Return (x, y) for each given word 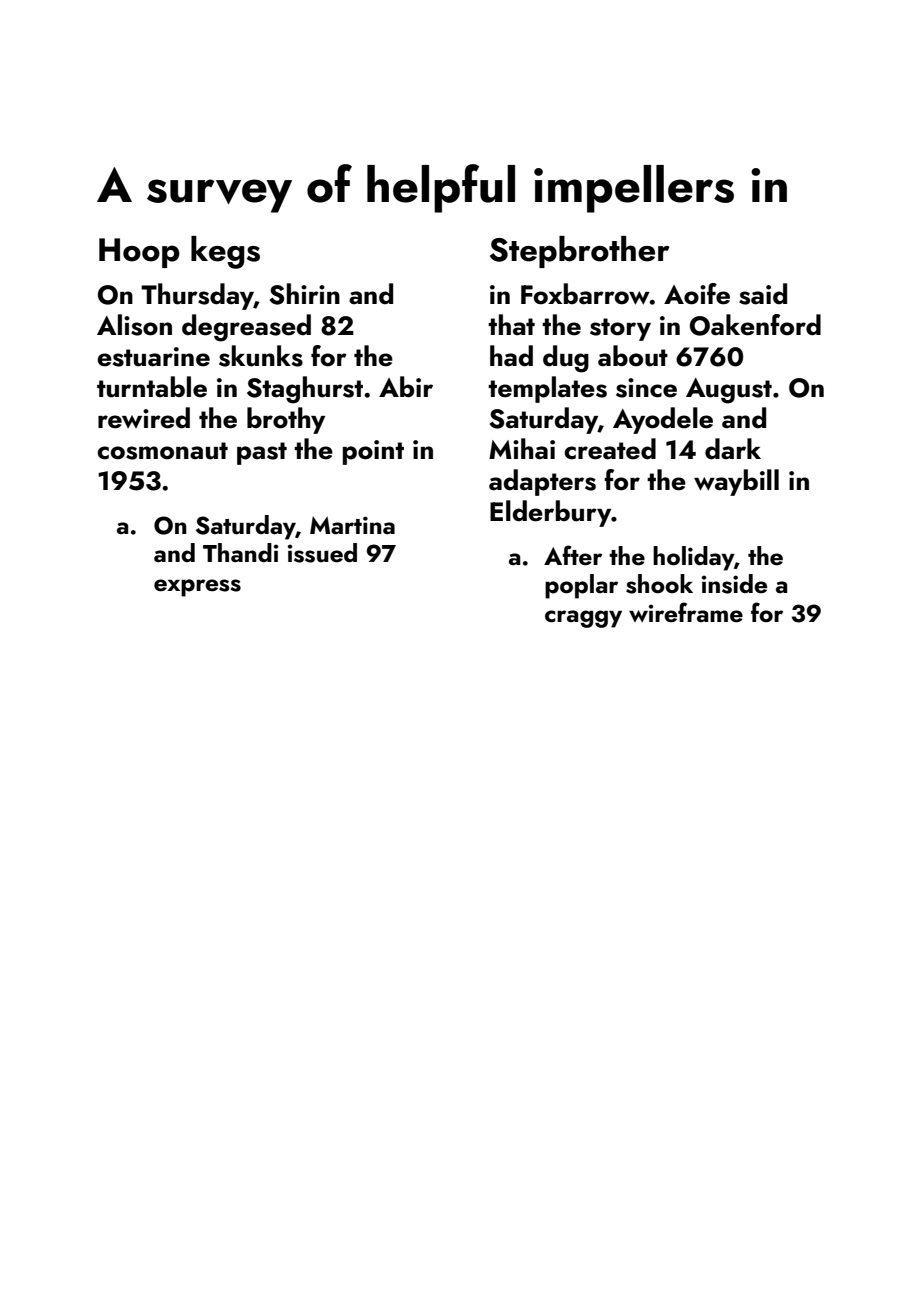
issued (322, 553)
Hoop (139, 253)
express (197, 588)
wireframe (686, 612)
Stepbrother (580, 252)
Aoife (697, 294)
